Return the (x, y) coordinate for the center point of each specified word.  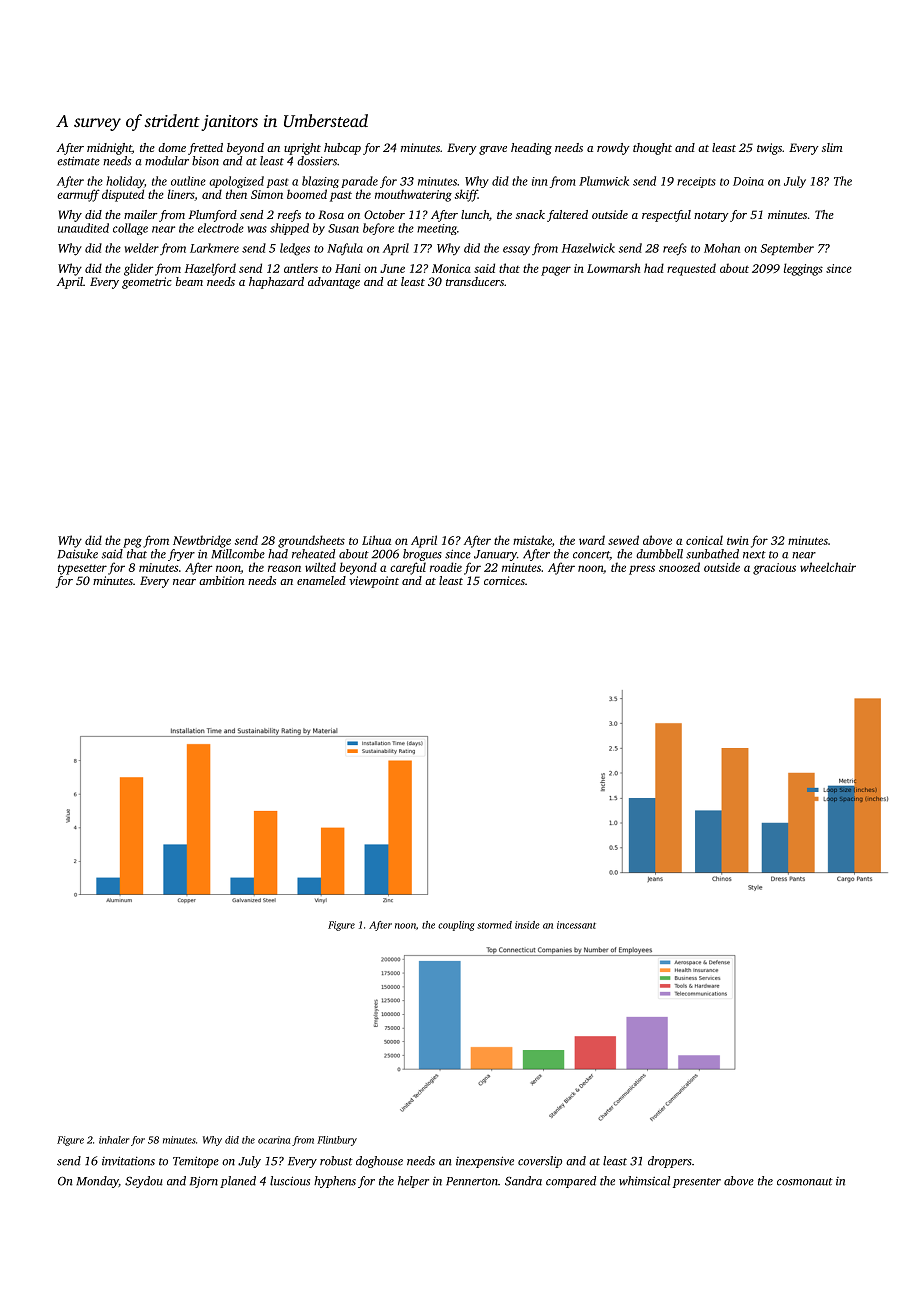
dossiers (317, 161)
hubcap (342, 149)
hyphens (335, 1182)
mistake (532, 540)
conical (704, 540)
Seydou (144, 1182)
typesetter (82, 569)
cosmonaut (805, 1182)
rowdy (613, 149)
